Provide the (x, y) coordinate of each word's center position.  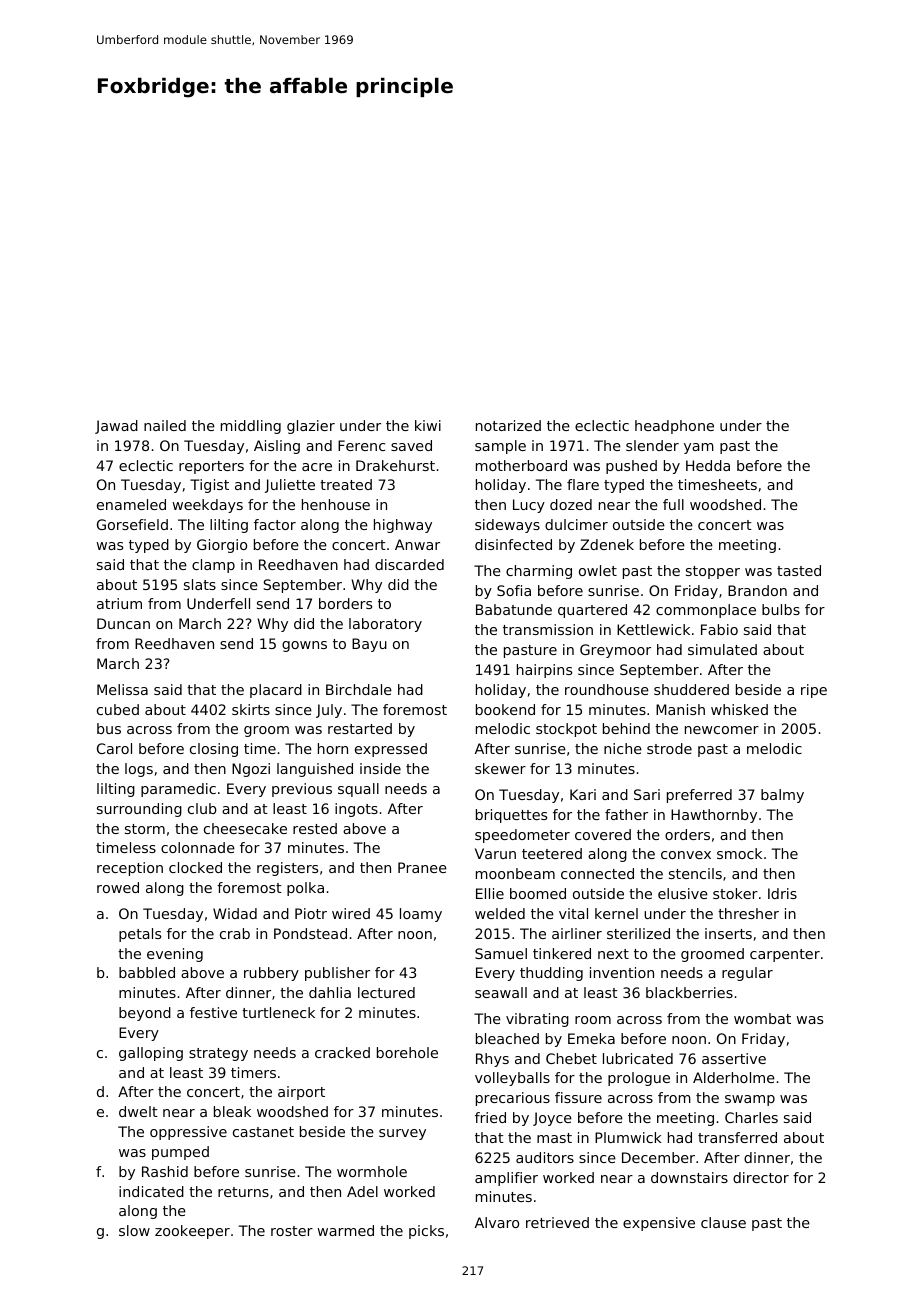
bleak (232, 1111)
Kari (583, 794)
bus (109, 728)
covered (603, 834)
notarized (508, 425)
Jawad (116, 427)
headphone (674, 427)
